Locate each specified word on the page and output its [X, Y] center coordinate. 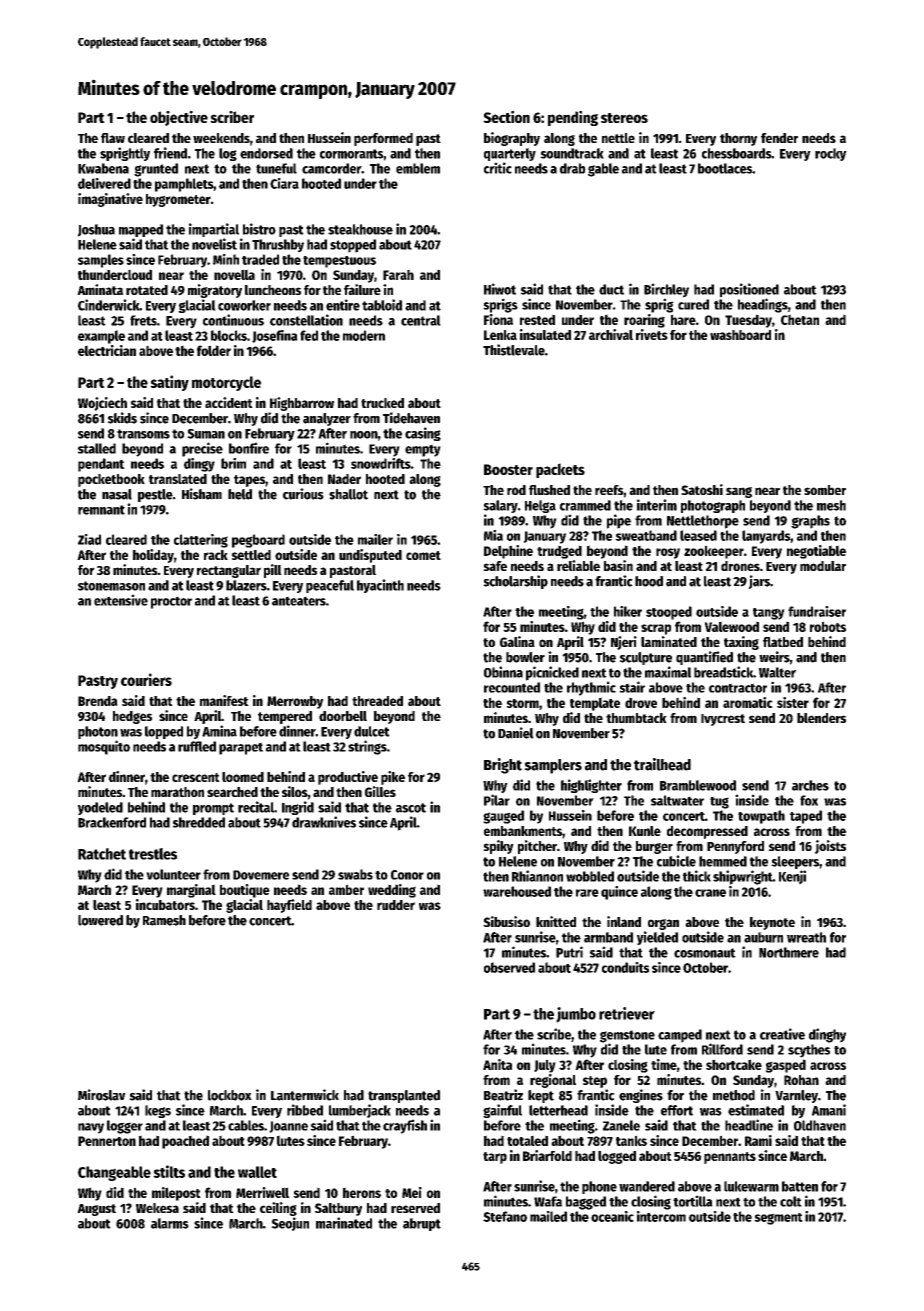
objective [179, 118]
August [96, 1210]
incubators [165, 904]
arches [810, 785]
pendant [101, 465]
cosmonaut [705, 953]
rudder [396, 905]
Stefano [505, 1216]
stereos [624, 118]
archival [611, 334]
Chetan [800, 319]
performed [383, 139]
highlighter [591, 786]
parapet [241, 748]
